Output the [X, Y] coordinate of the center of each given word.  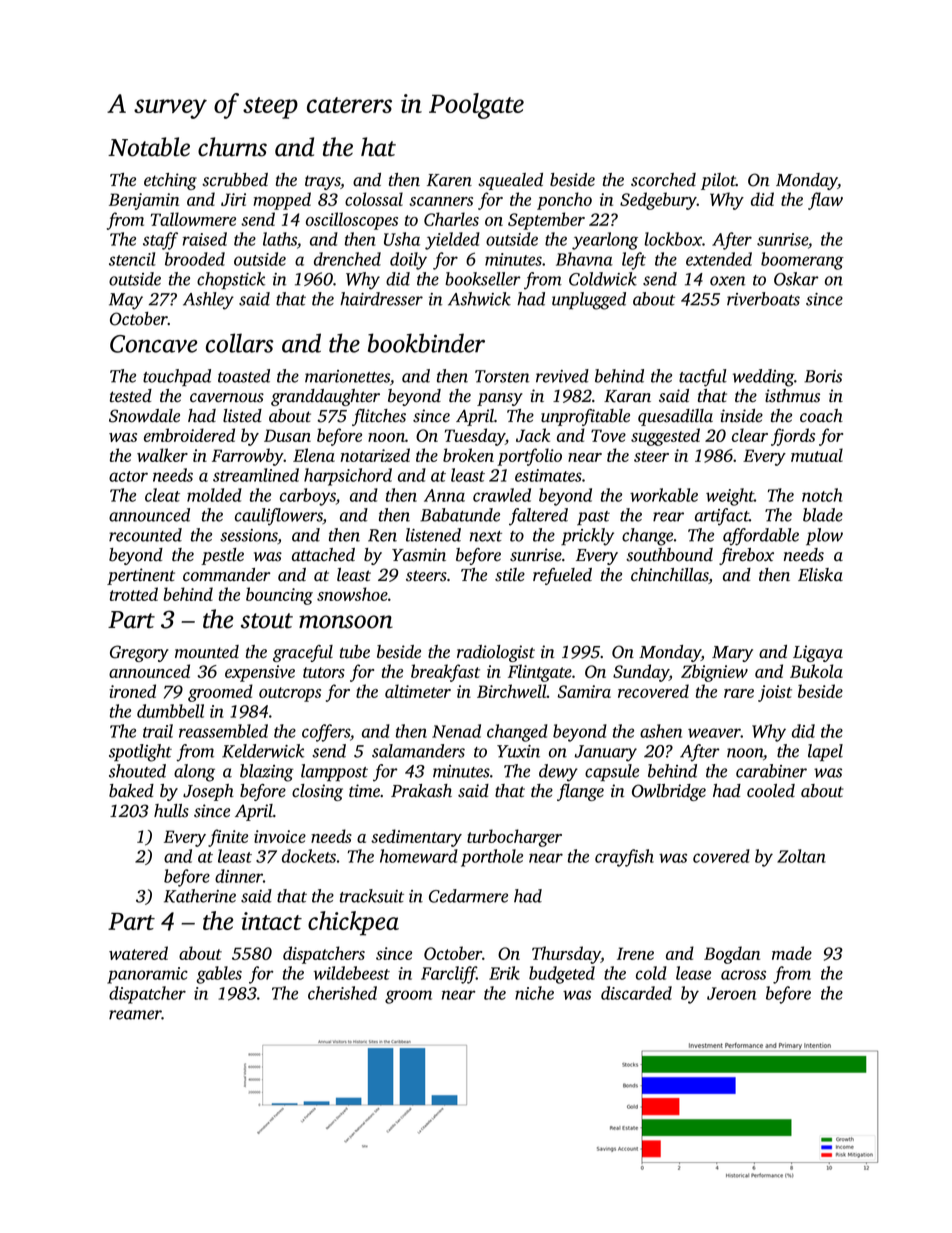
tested [131, 396]
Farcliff [449, 975]
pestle [222, 556]
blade [823, 515]
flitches [379, 417]
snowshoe [352, 594]
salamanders [418, 751]
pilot [718, 181]
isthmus [792, 396]
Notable [149, 147]
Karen [449, 180]
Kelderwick [263, 751]
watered [138, 953]
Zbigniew [714, 673]
